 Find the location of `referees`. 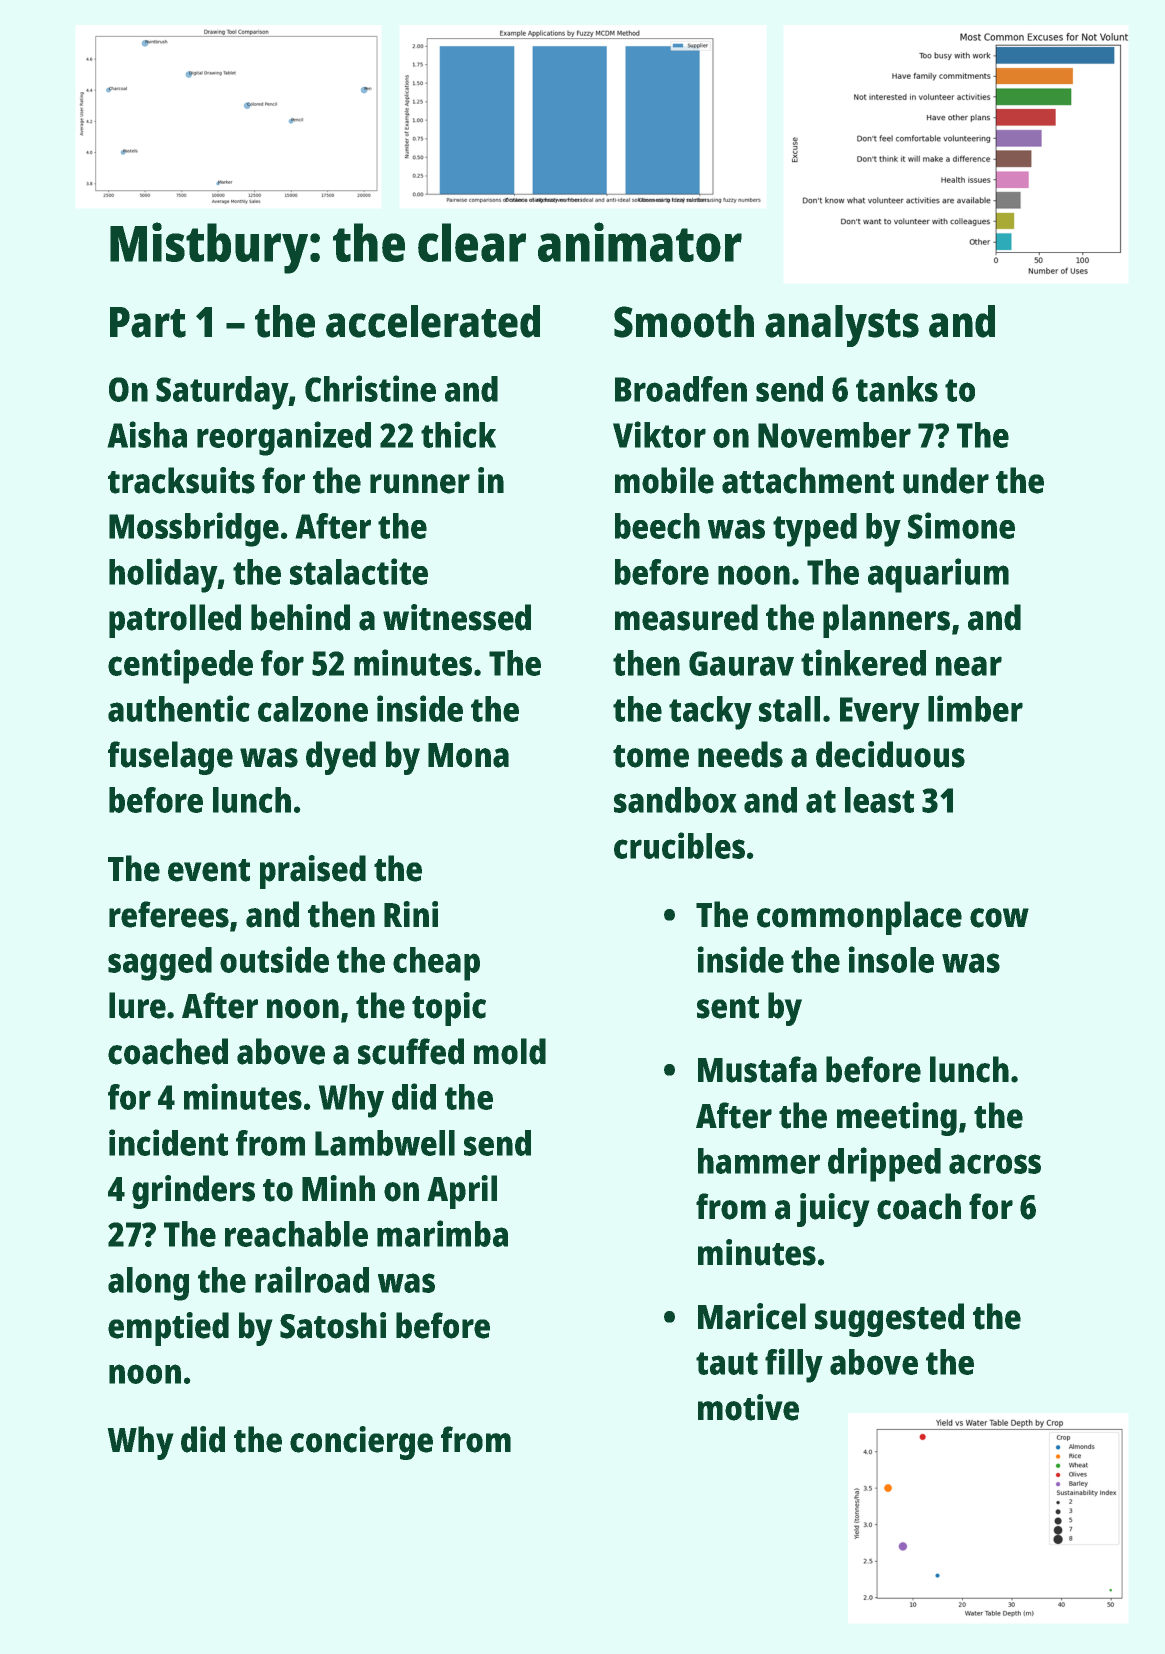

referees is located at coordinates (169, 914).
